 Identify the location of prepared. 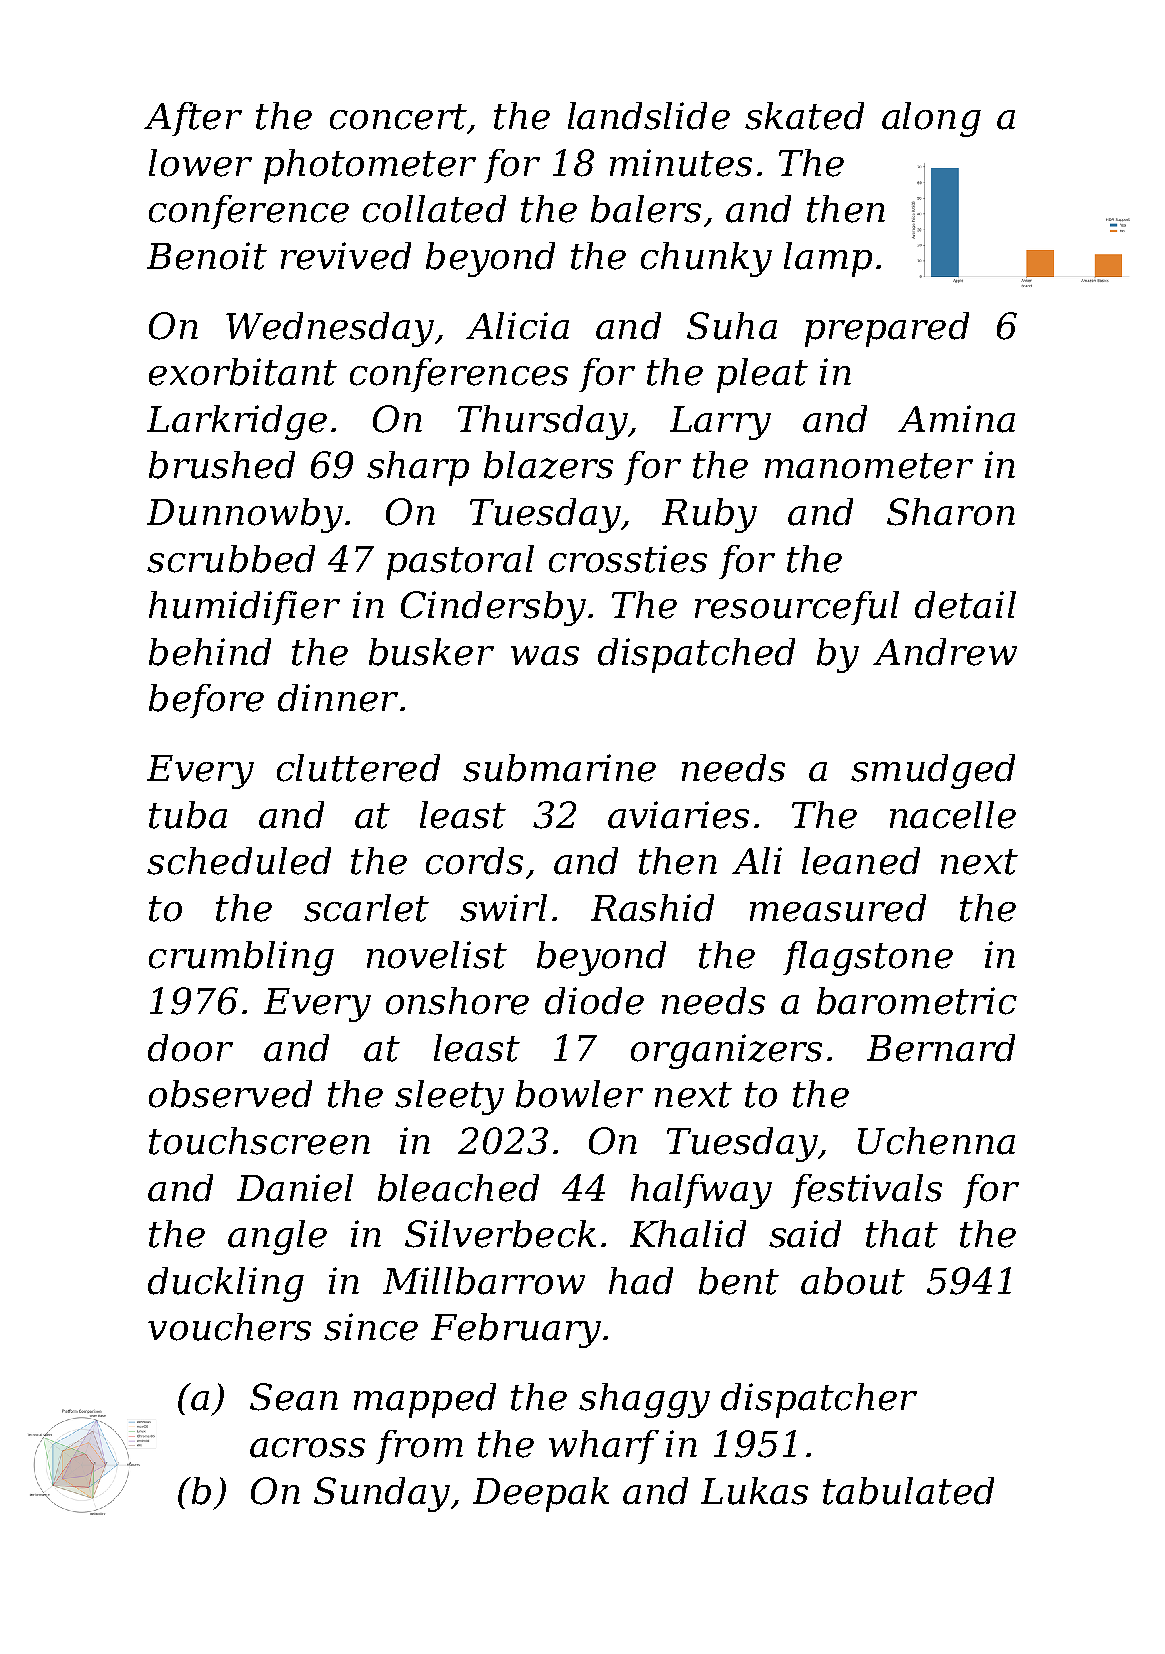
(887, 329).
